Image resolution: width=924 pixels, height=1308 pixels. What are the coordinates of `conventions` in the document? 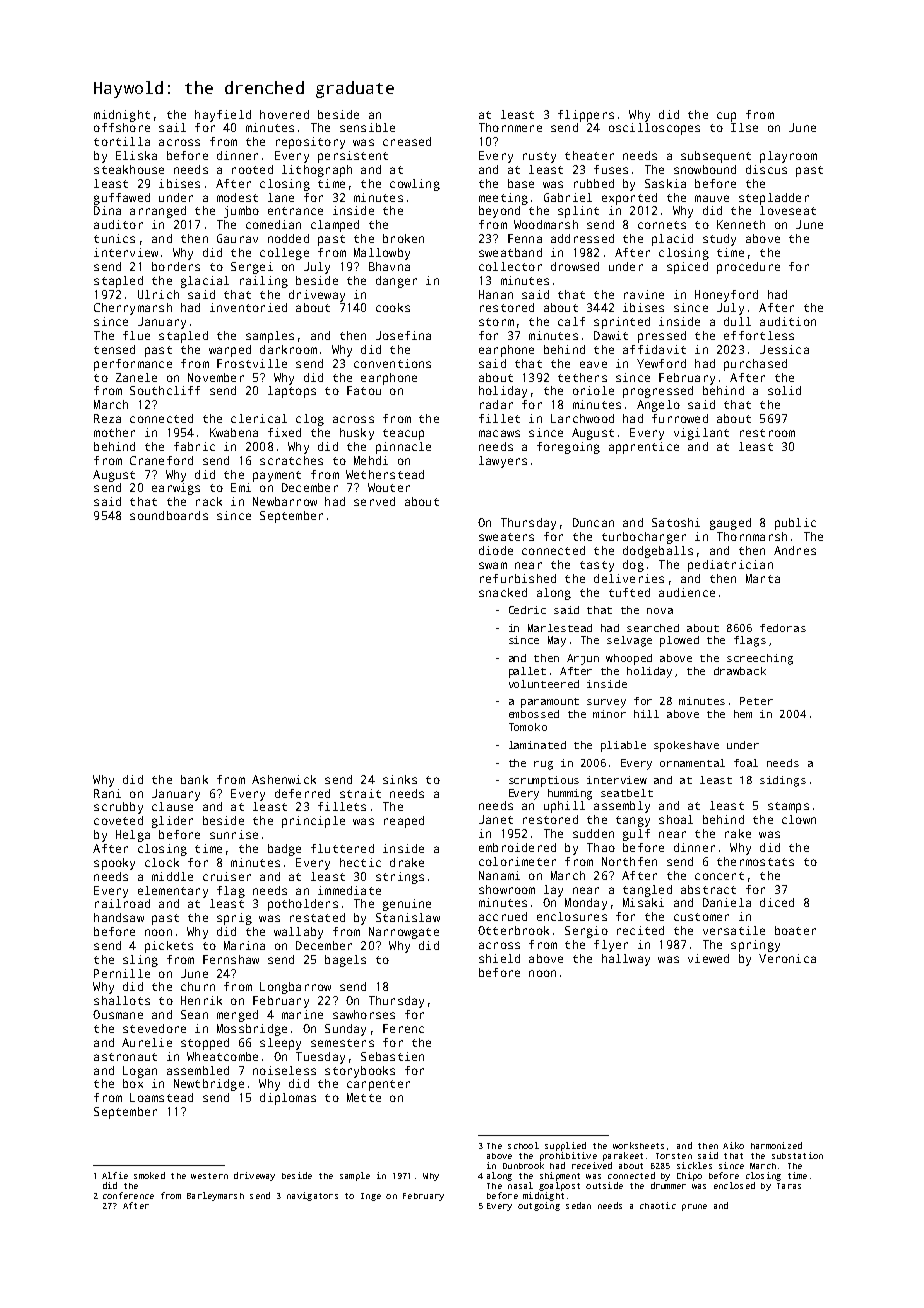 It's located at (392, 363).
